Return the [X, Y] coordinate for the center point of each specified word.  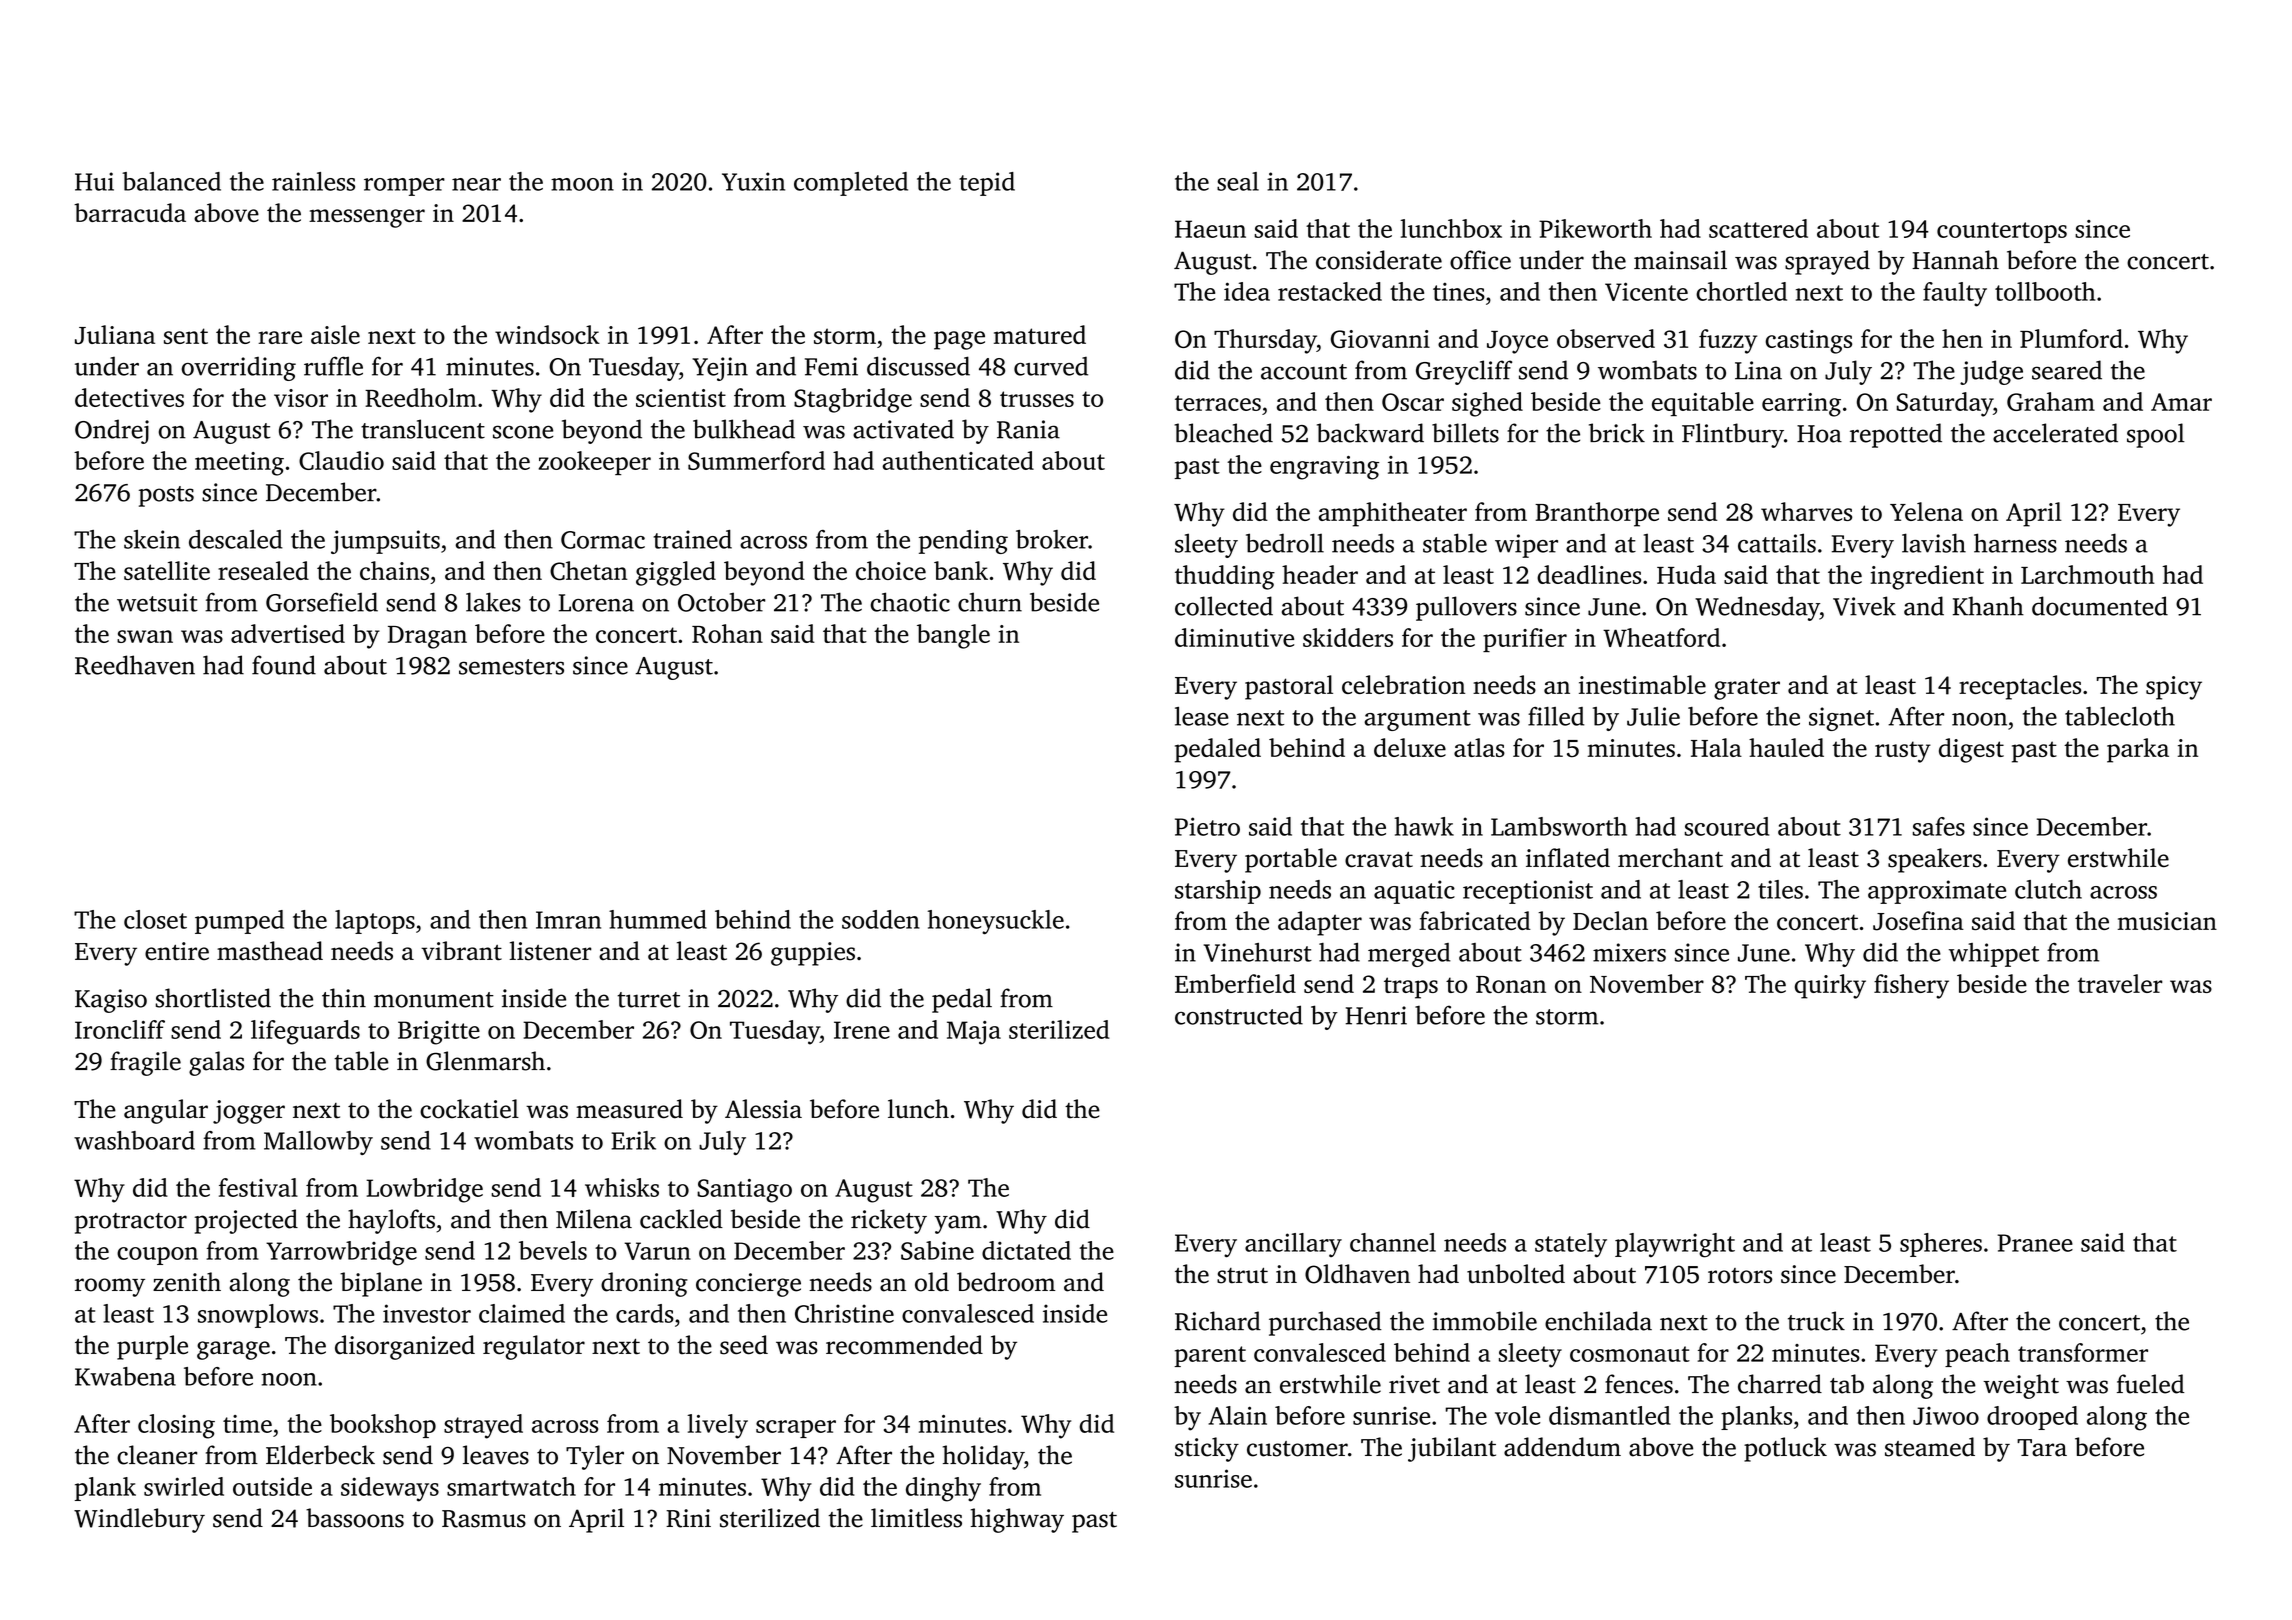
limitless [916, 1518]
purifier [1525, 640]
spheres [1941, 1245]
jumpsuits [385, 542]
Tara [2042, 1448]
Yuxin [753, 181]
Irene [862, 1030]
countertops [2002, 232]
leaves [496, 1455]
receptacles [2020, 687]
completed [851, 184]
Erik [633, 1140]
